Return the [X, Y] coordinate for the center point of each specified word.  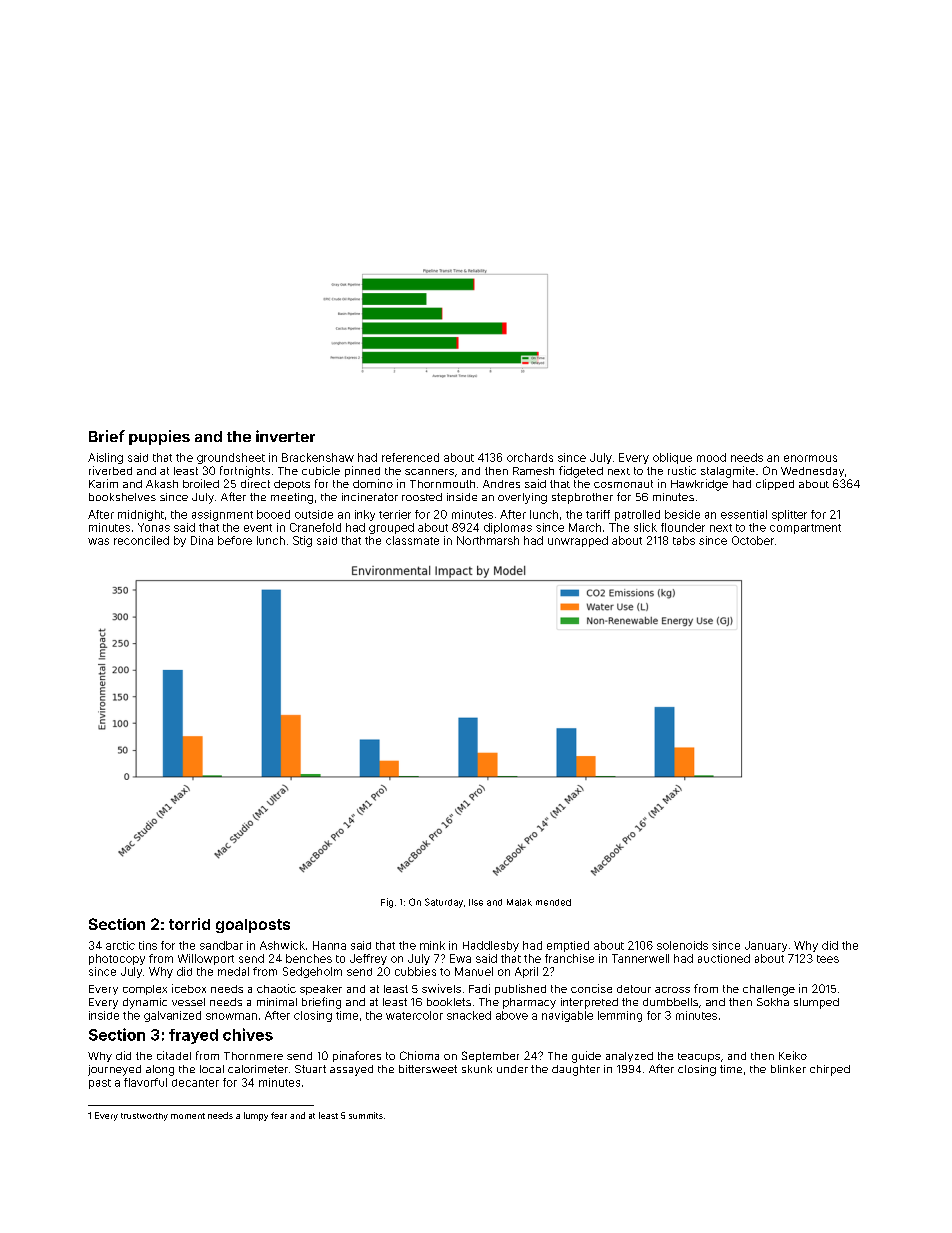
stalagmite [728, 472]
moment [188, 1116]
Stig [302, 541]
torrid [189, 924]
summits [366, 1115]
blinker [788, 1069]
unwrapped [578, 541]
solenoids [682, 945]
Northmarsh [488, 540]
